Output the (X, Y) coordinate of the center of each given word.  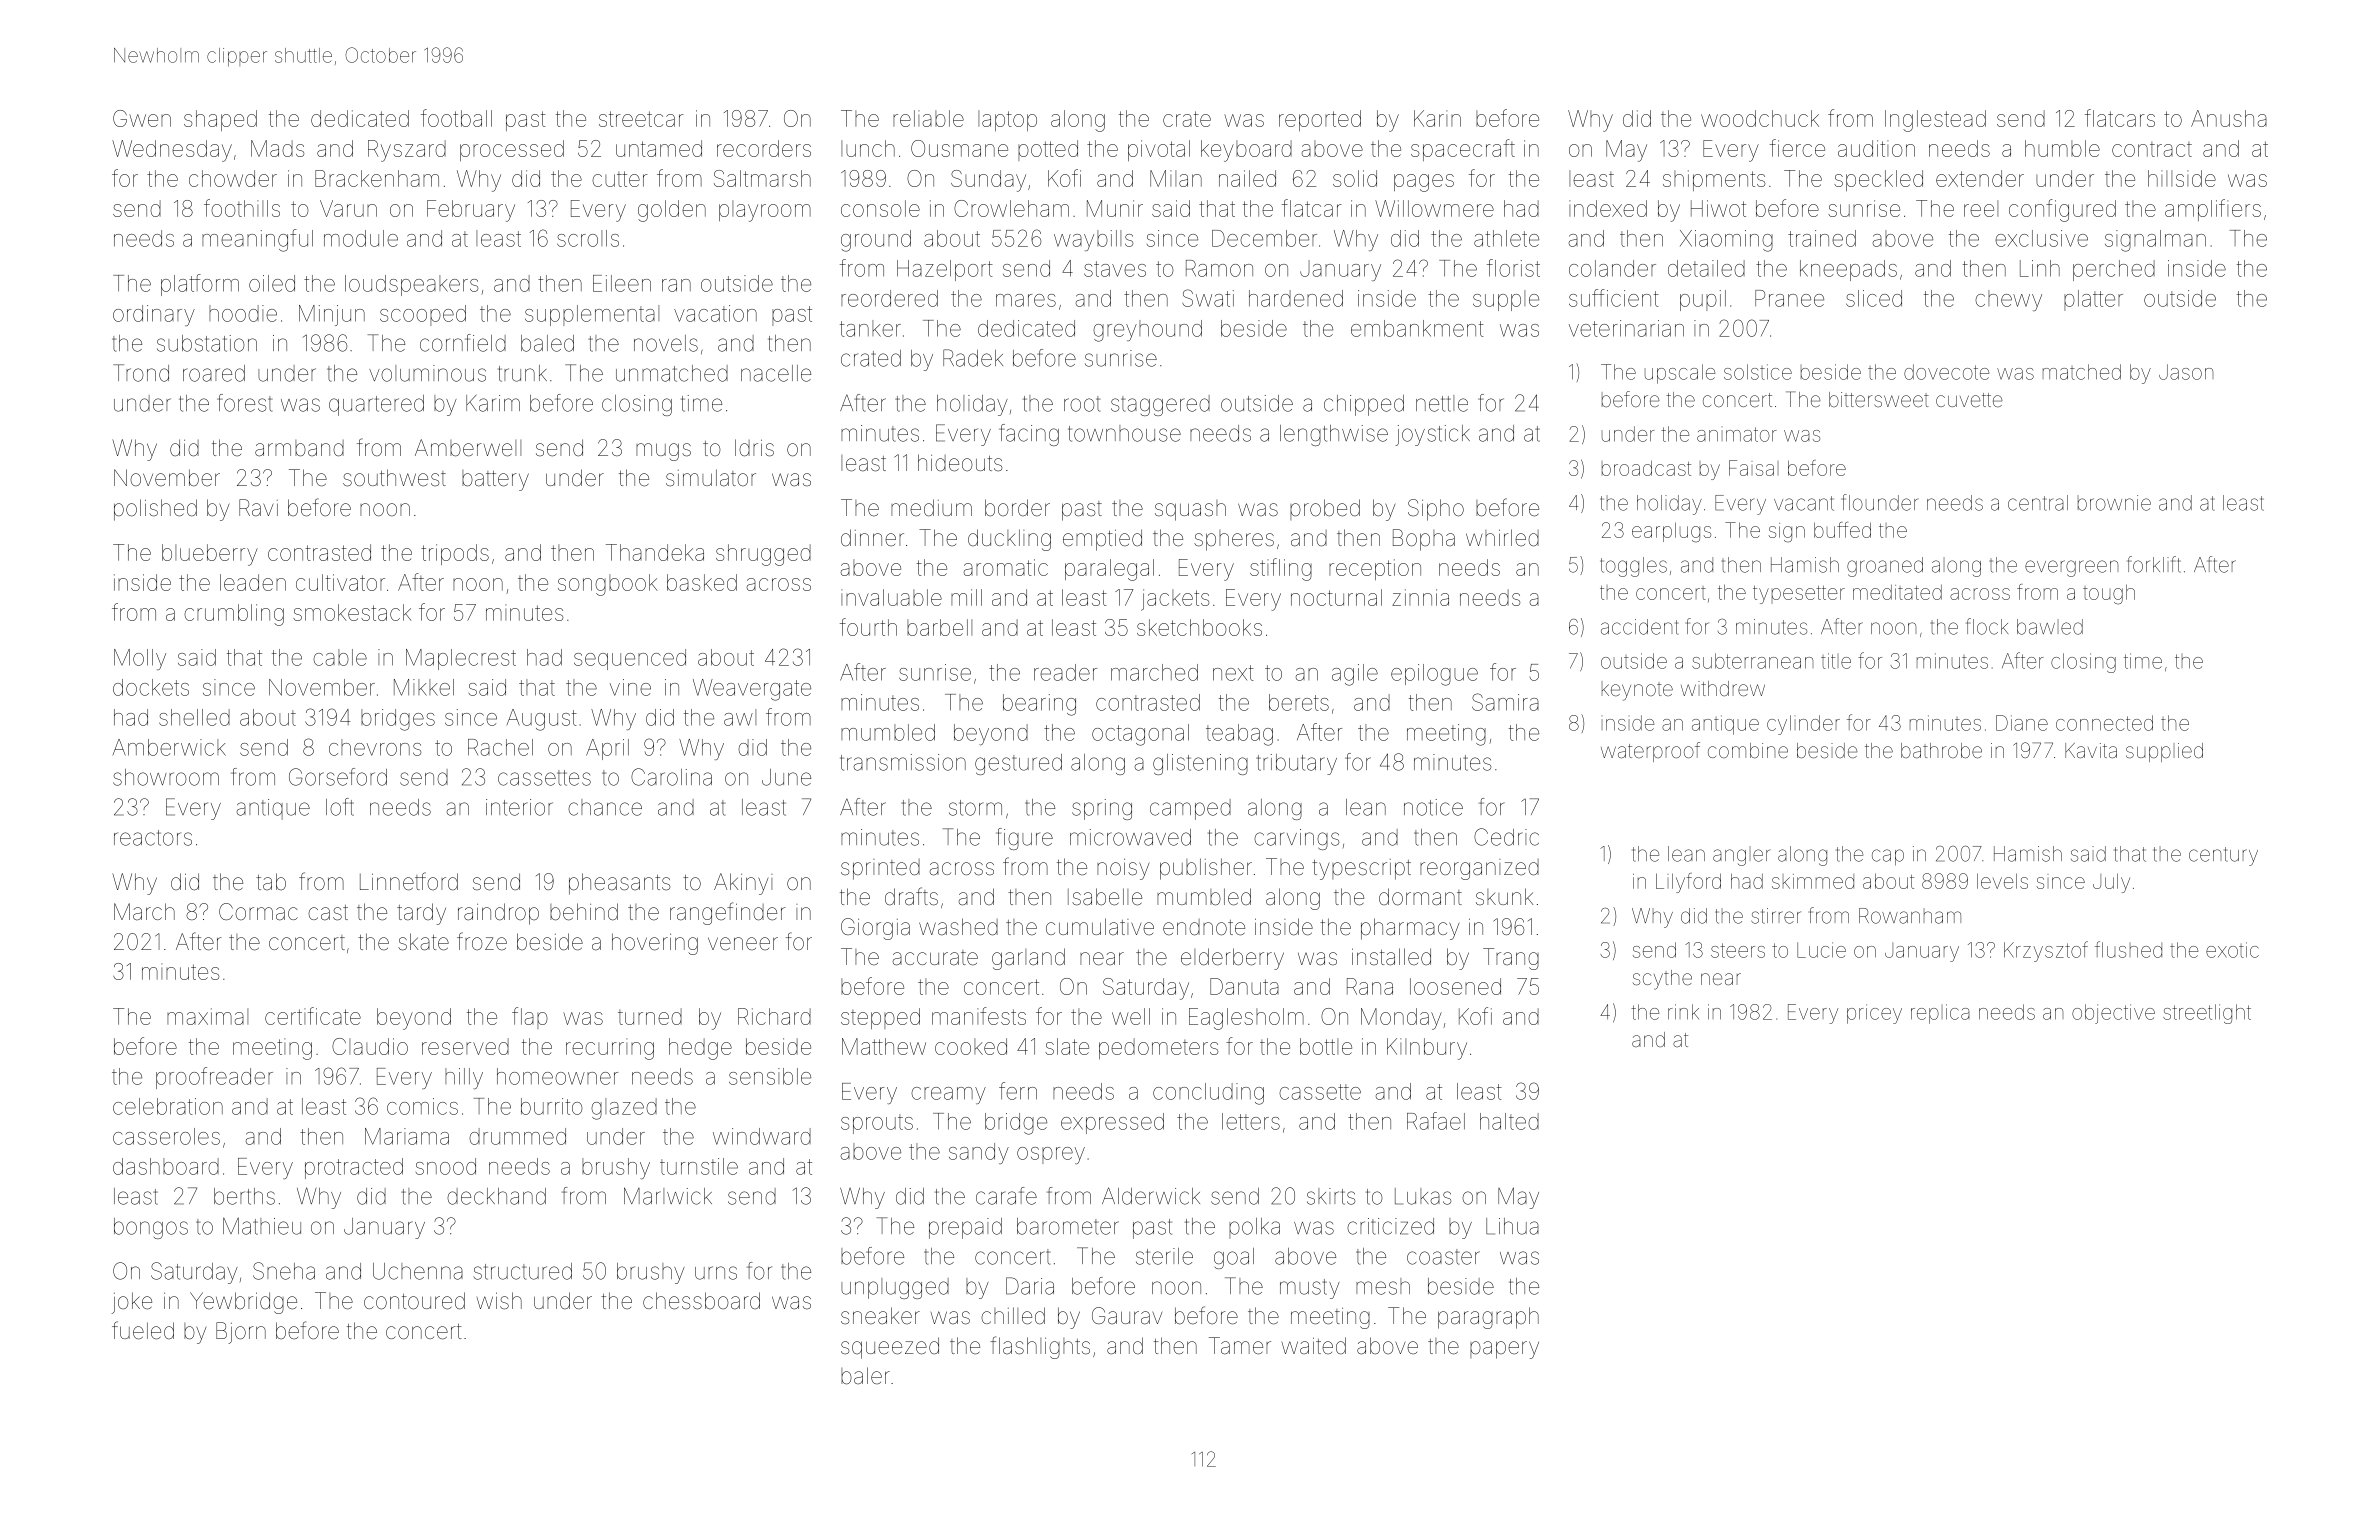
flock (1987, 626)
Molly (140, 659)
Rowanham (1910, 916)
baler (865, 1376)
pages (1424, 183)
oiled (272, 283)
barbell (939, 627)
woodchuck (1760, 118)
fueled (143, 1330)
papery (1504, 1350)
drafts (911, 896)
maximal (207, 1016)
